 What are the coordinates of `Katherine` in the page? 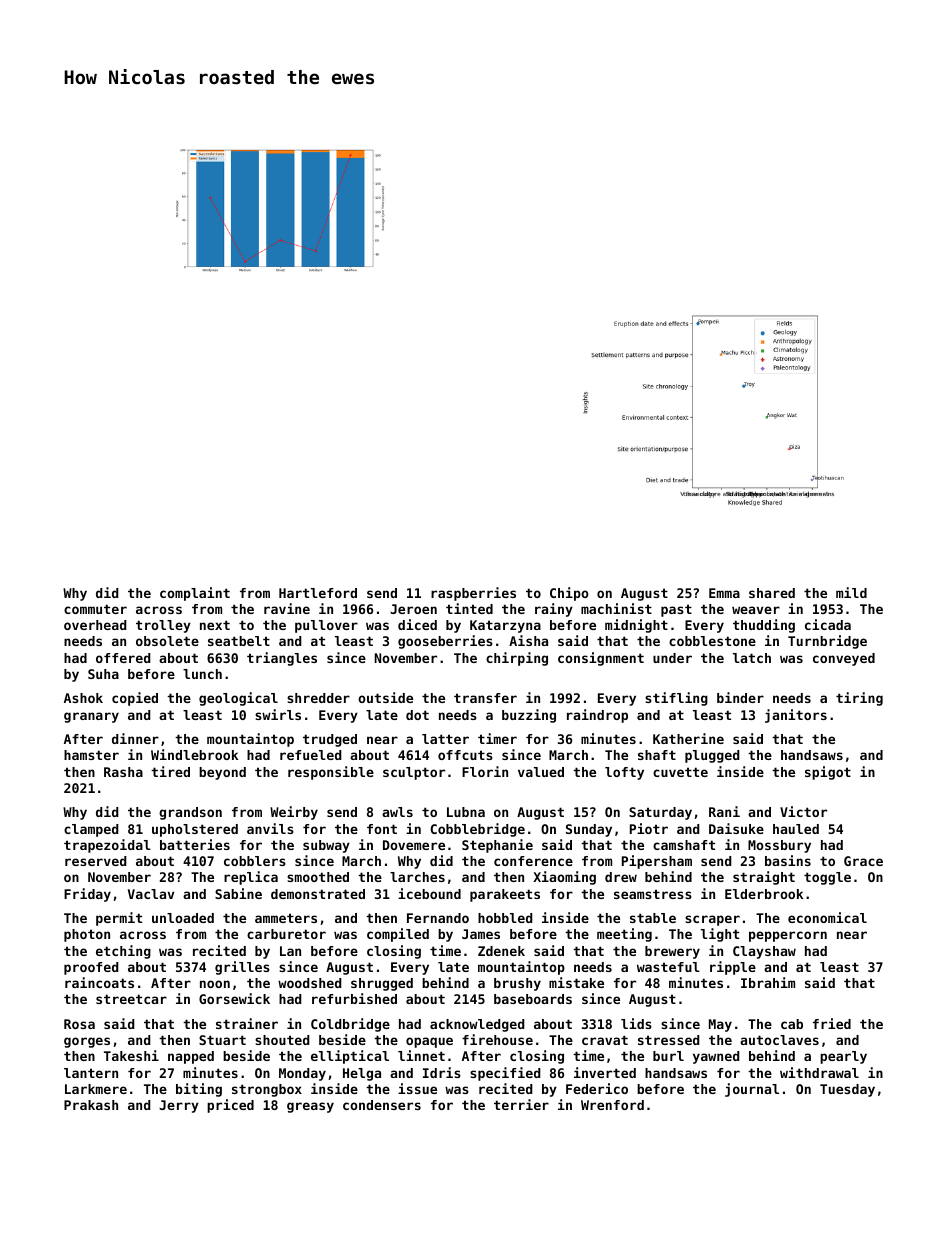 It's located at (688, 738).
